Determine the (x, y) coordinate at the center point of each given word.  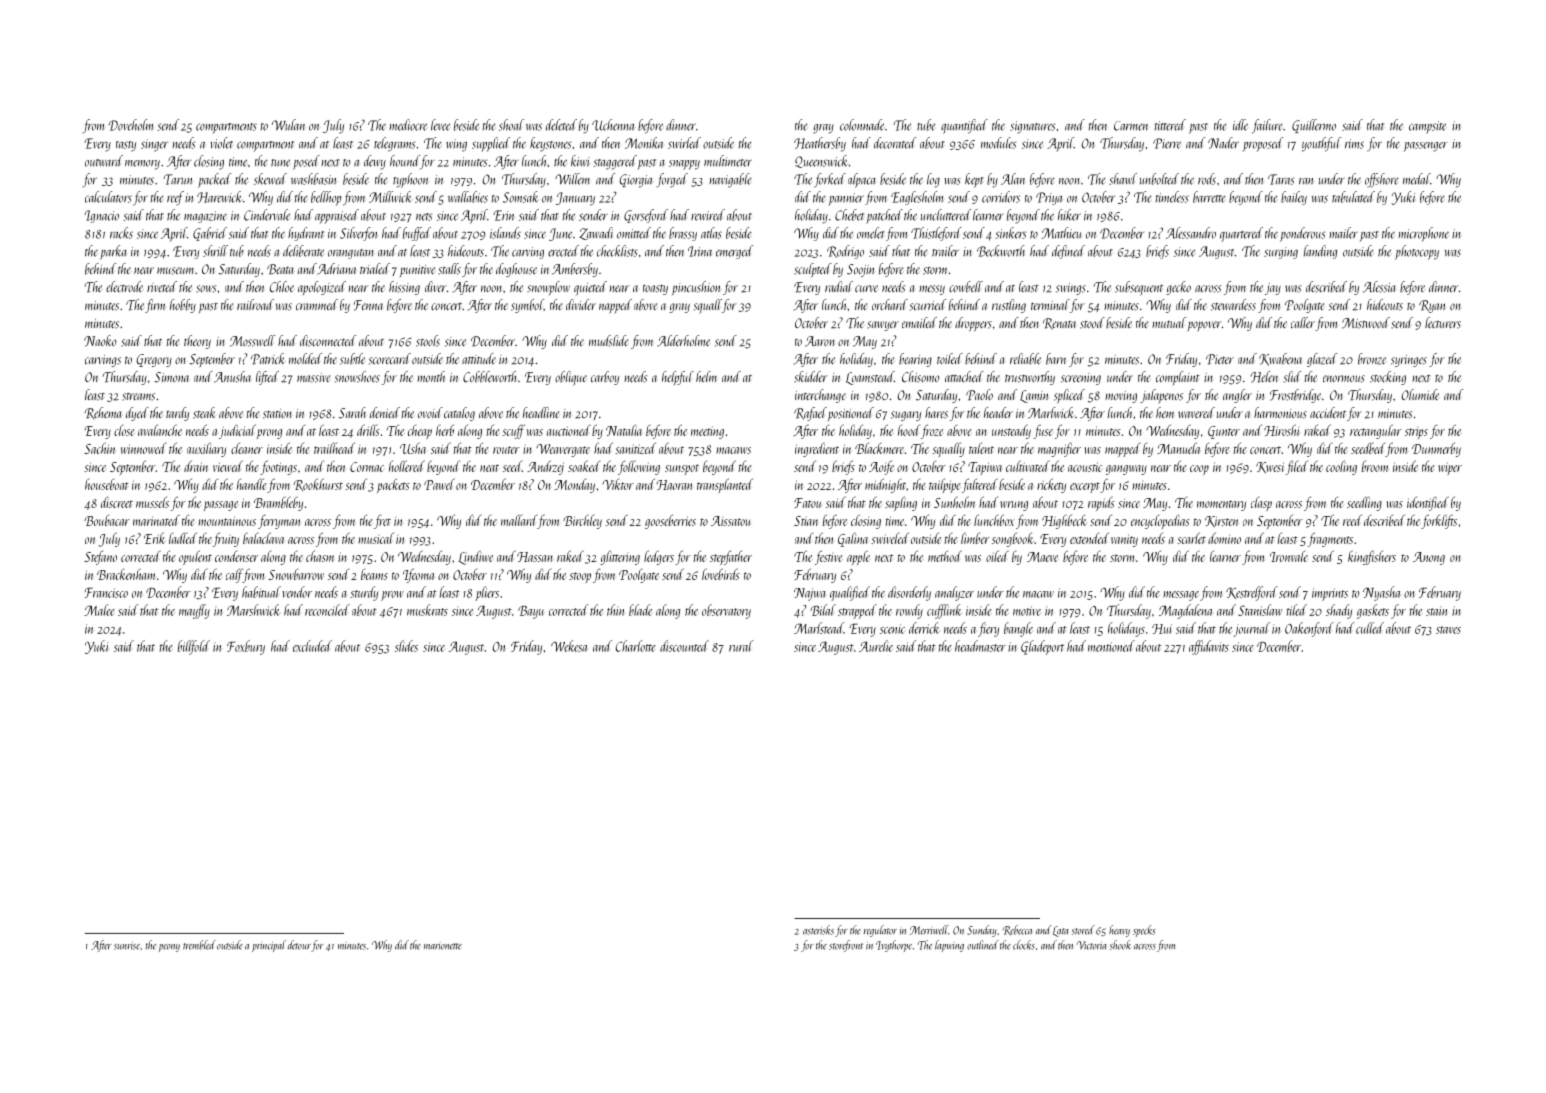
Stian (806, 521)
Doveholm (131, 125)
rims (1354, 144)
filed (1297, 467)
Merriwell (929, 930)
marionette (443, 946)
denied (385, 412)
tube (926, 125)
